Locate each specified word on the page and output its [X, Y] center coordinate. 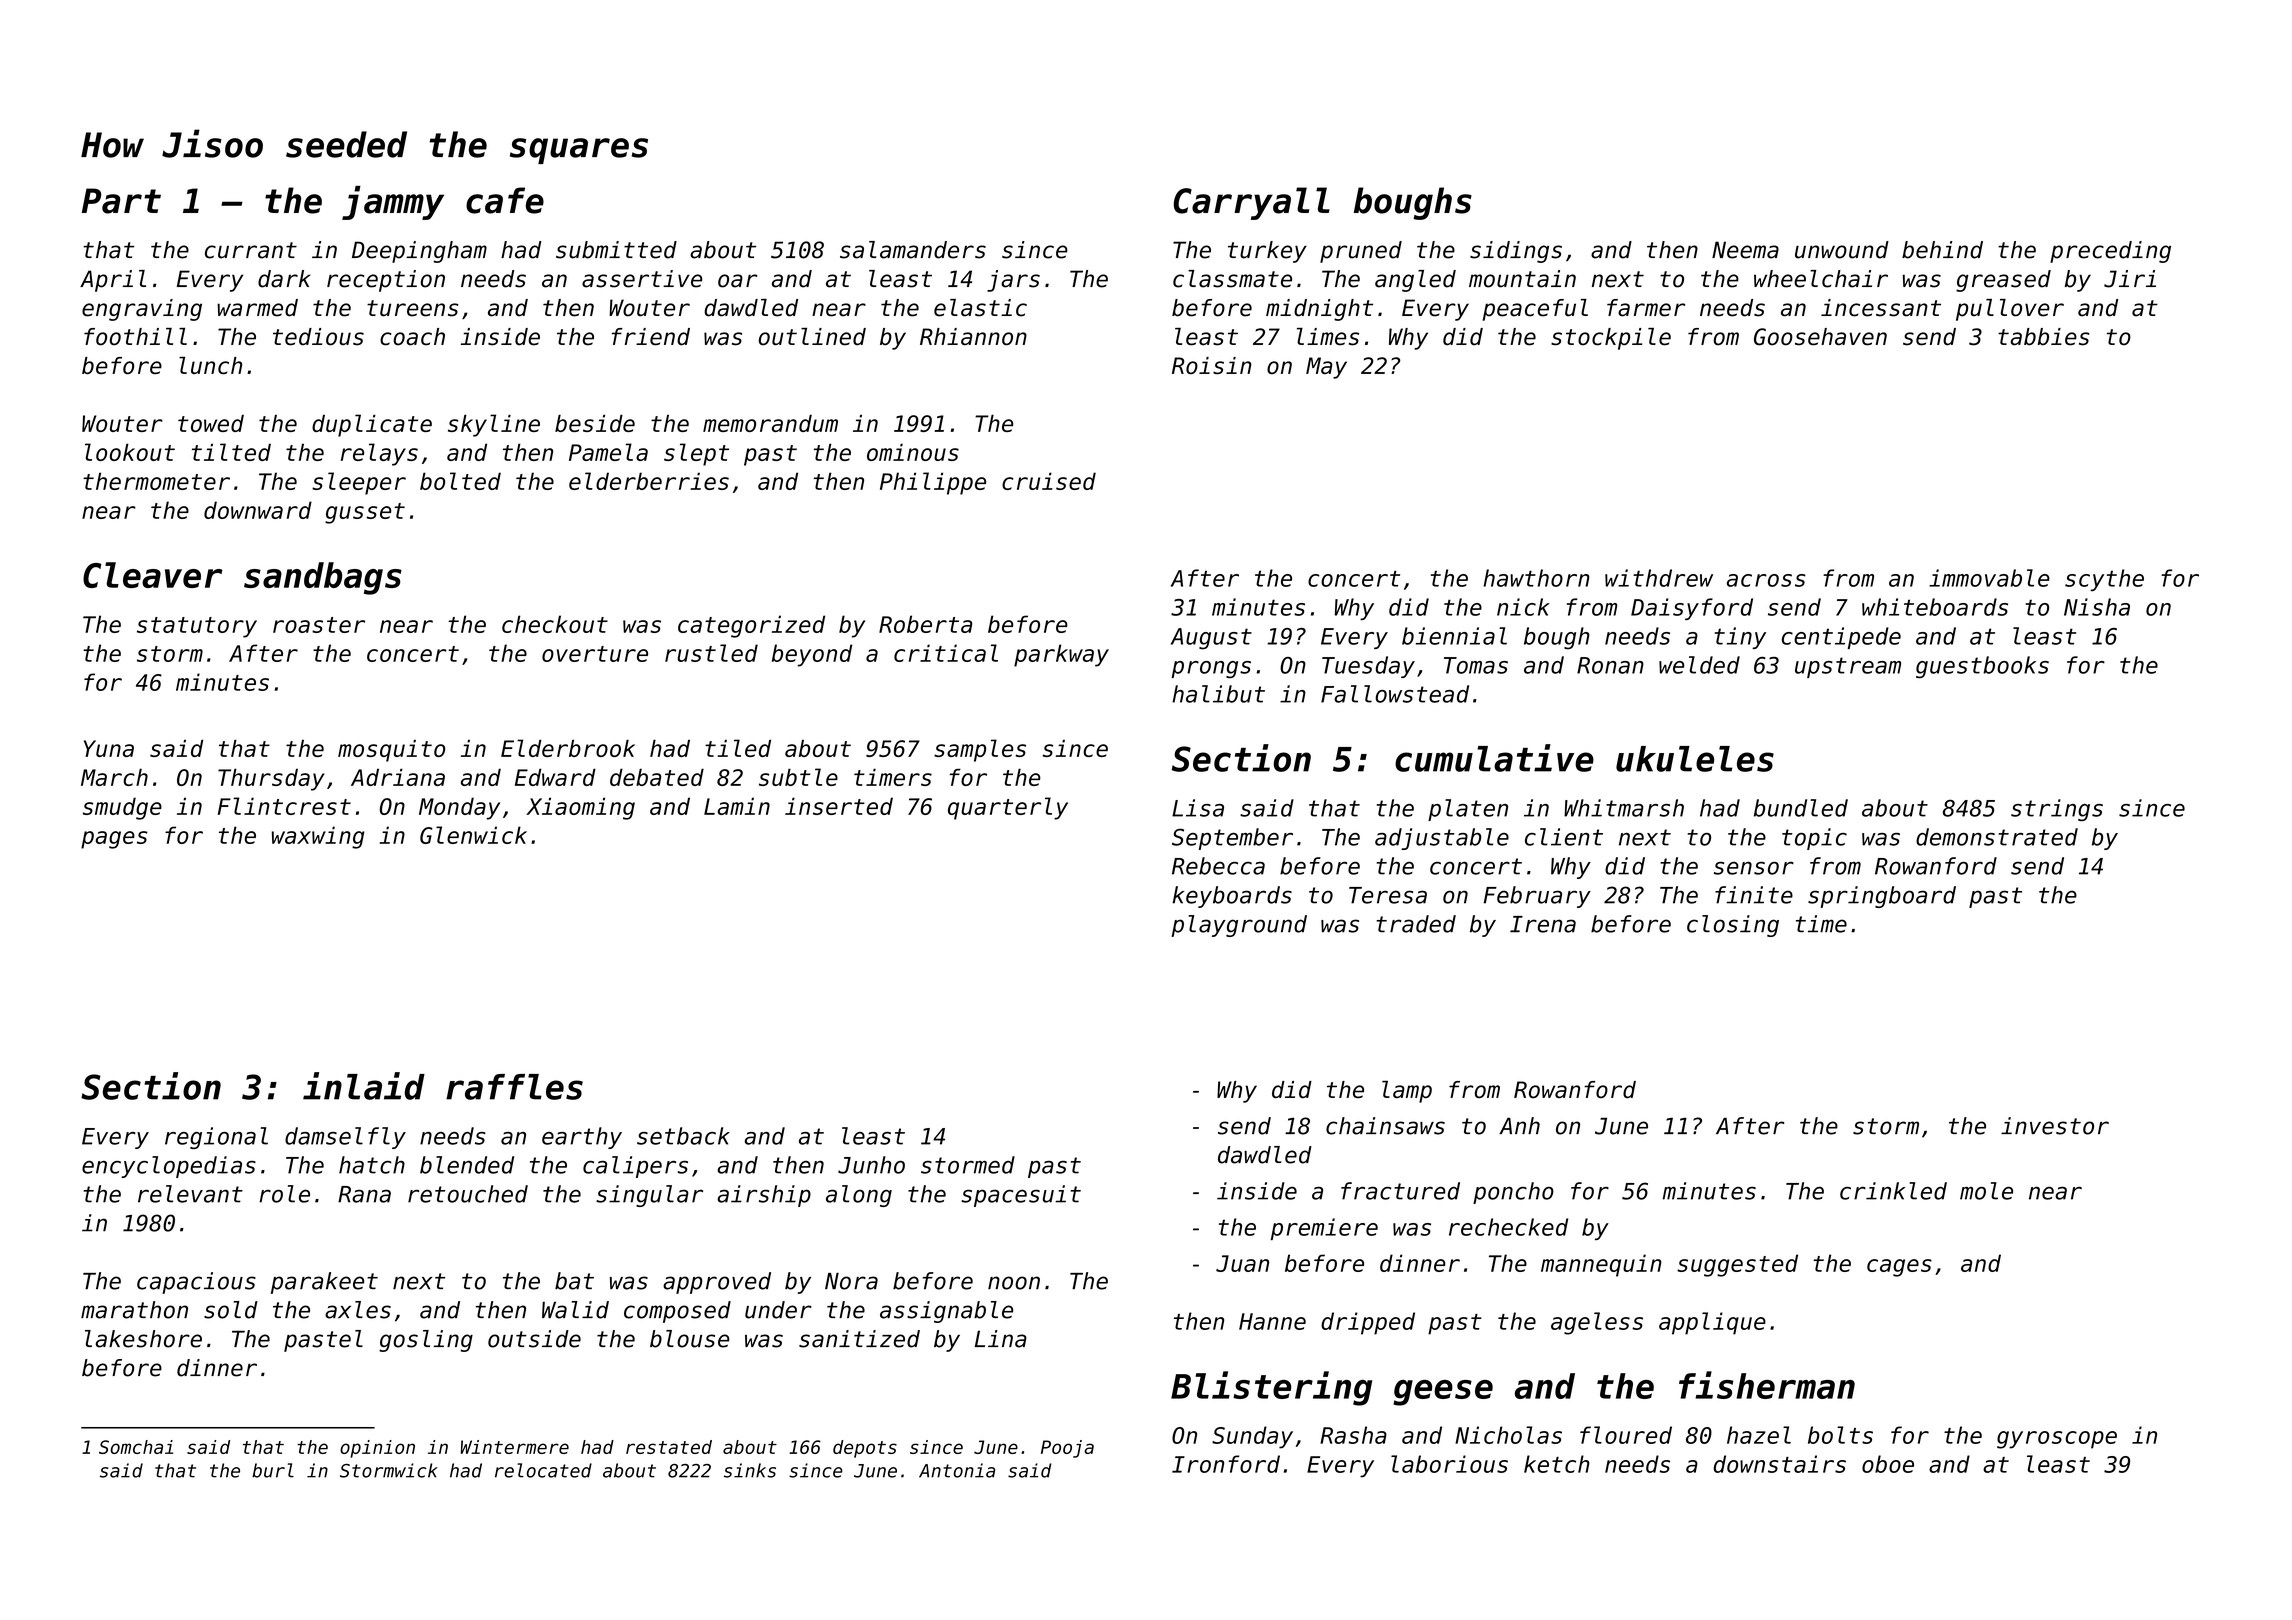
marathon [134, 1310]
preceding [2110, 252]
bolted [460, 481]
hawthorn [1536, 578]
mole [1986, 1191]
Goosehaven [1820, 337]
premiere [1324, 1229]
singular [649, 1196]
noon [1014, 1283]
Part [121, 201]
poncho [1513, 1193]
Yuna [109, 748]
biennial [1454, 636]
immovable [1989, 578]
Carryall [1252, 203]
